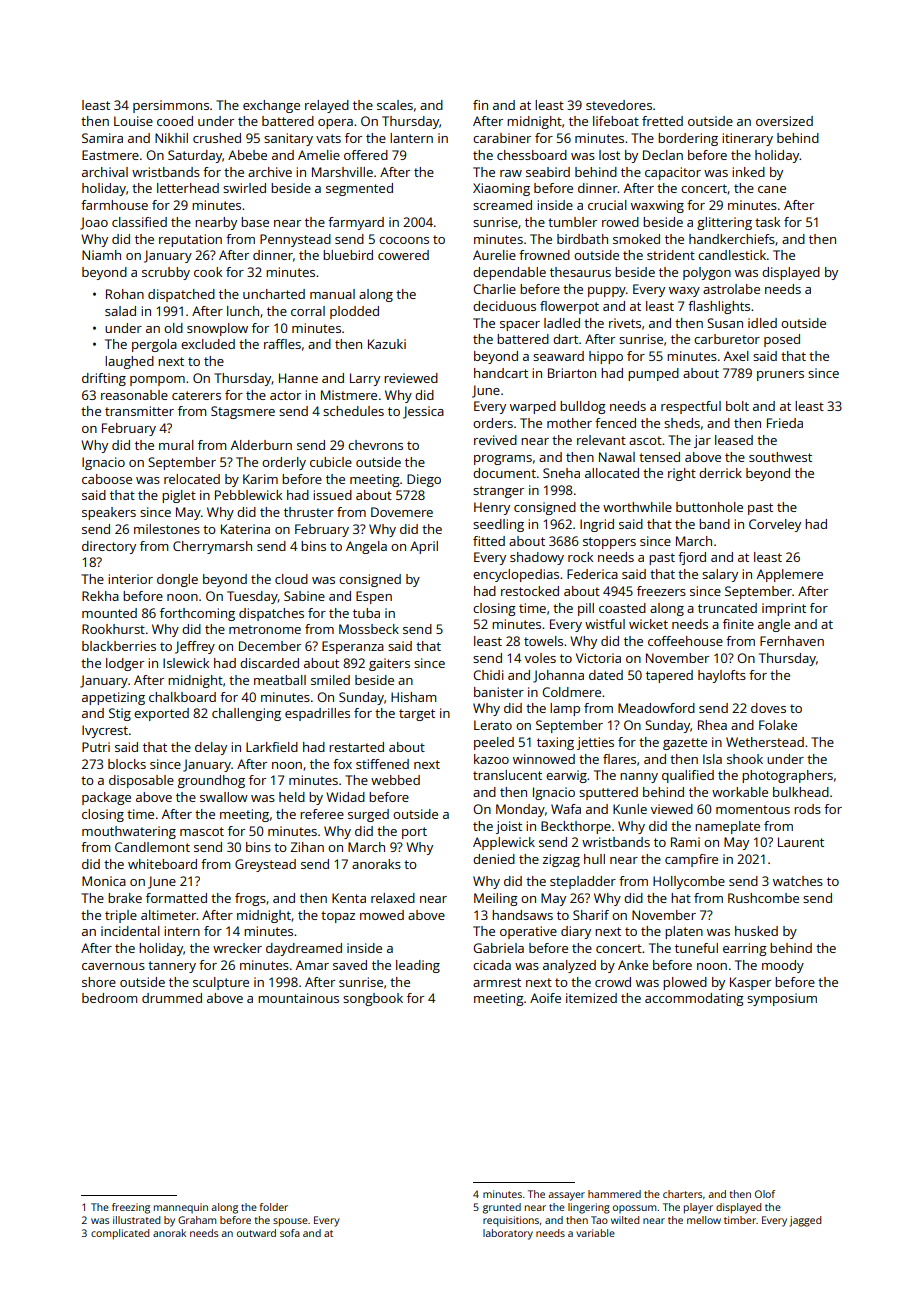  Describe the element at coordinates (197, 1220) in the document. I see `Graham` at that location.
